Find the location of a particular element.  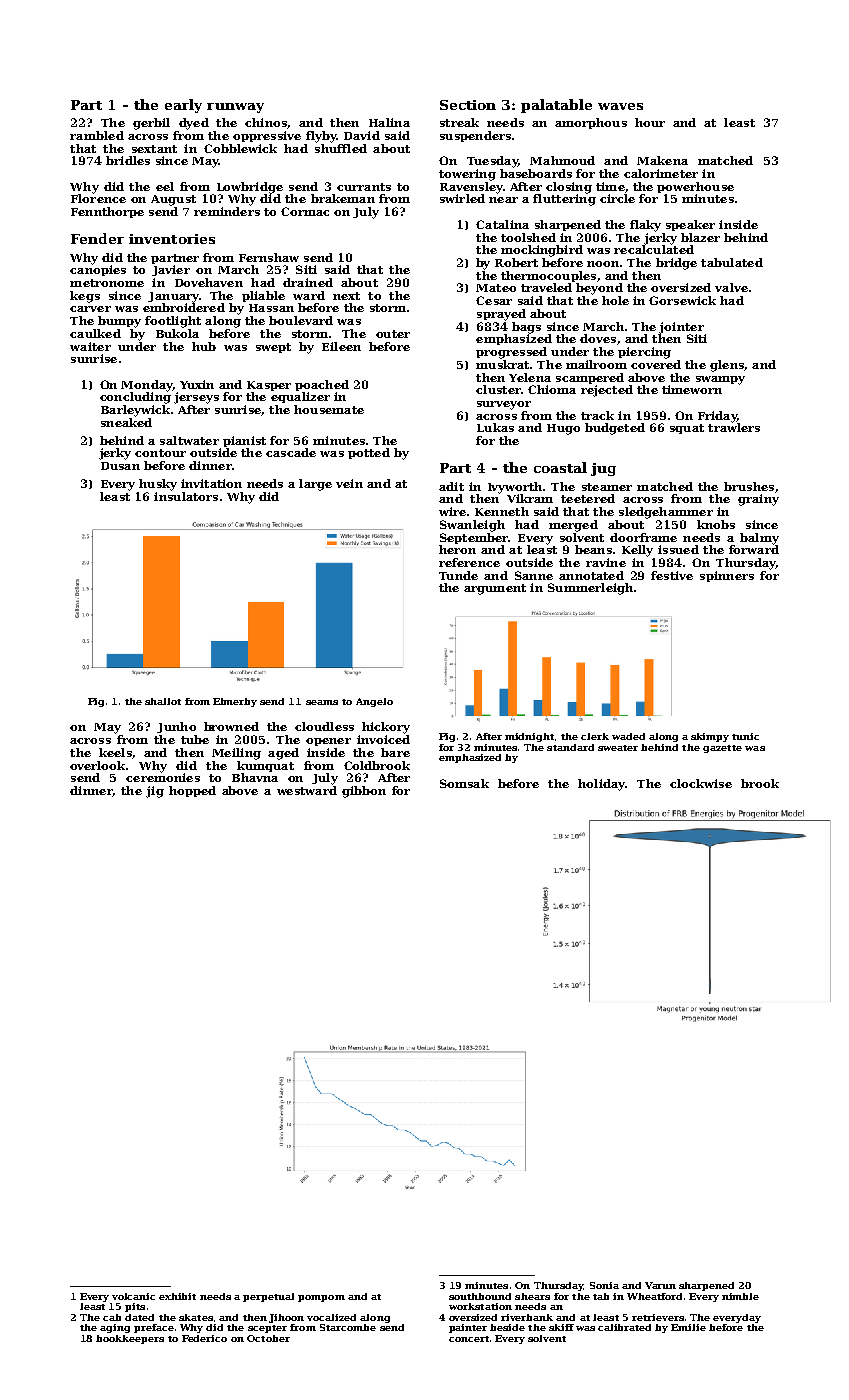

Emilie is located at coordinates (688, 1327).
